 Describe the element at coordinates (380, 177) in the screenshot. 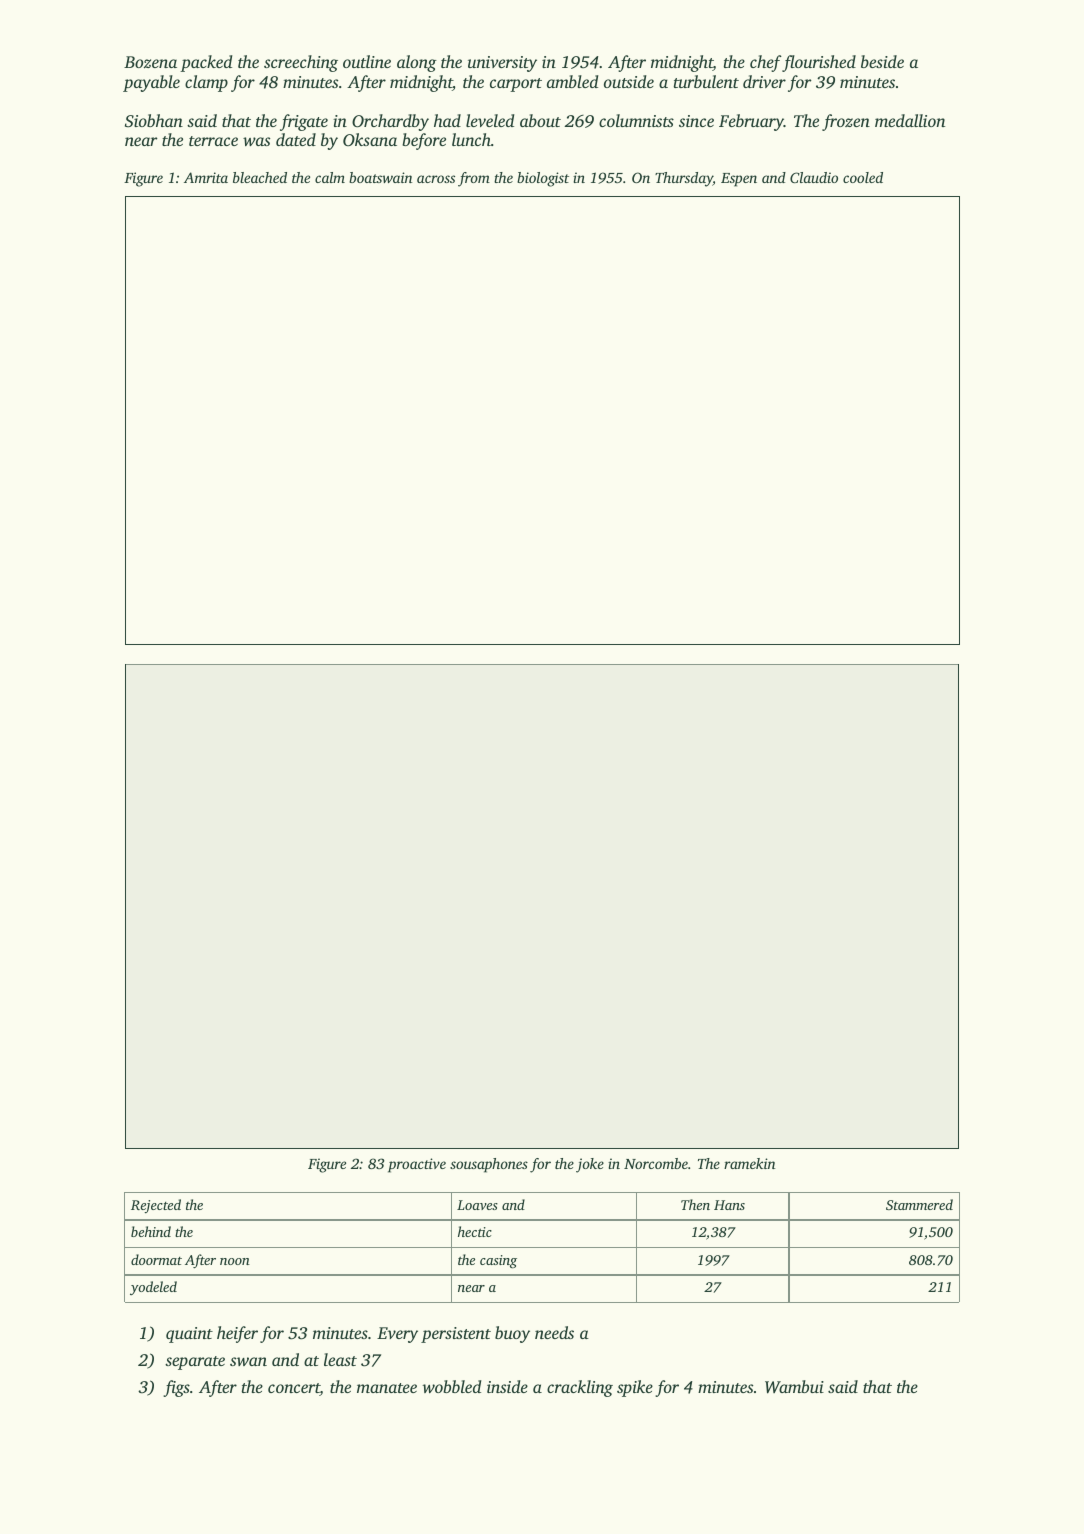

I see `boatswain` at that location.
